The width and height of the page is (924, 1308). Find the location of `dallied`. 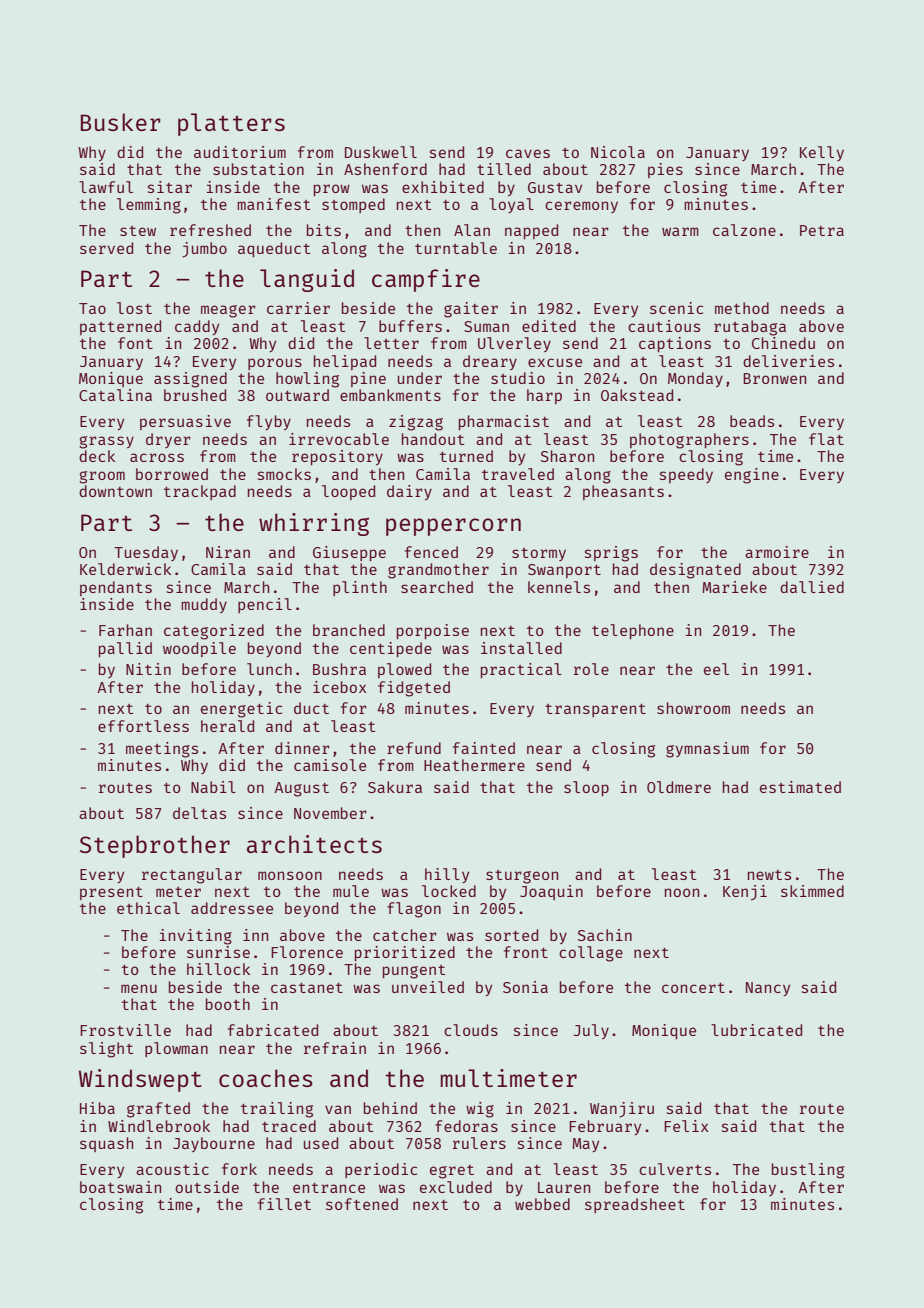

dallied is located at coordinates (812, 587).
